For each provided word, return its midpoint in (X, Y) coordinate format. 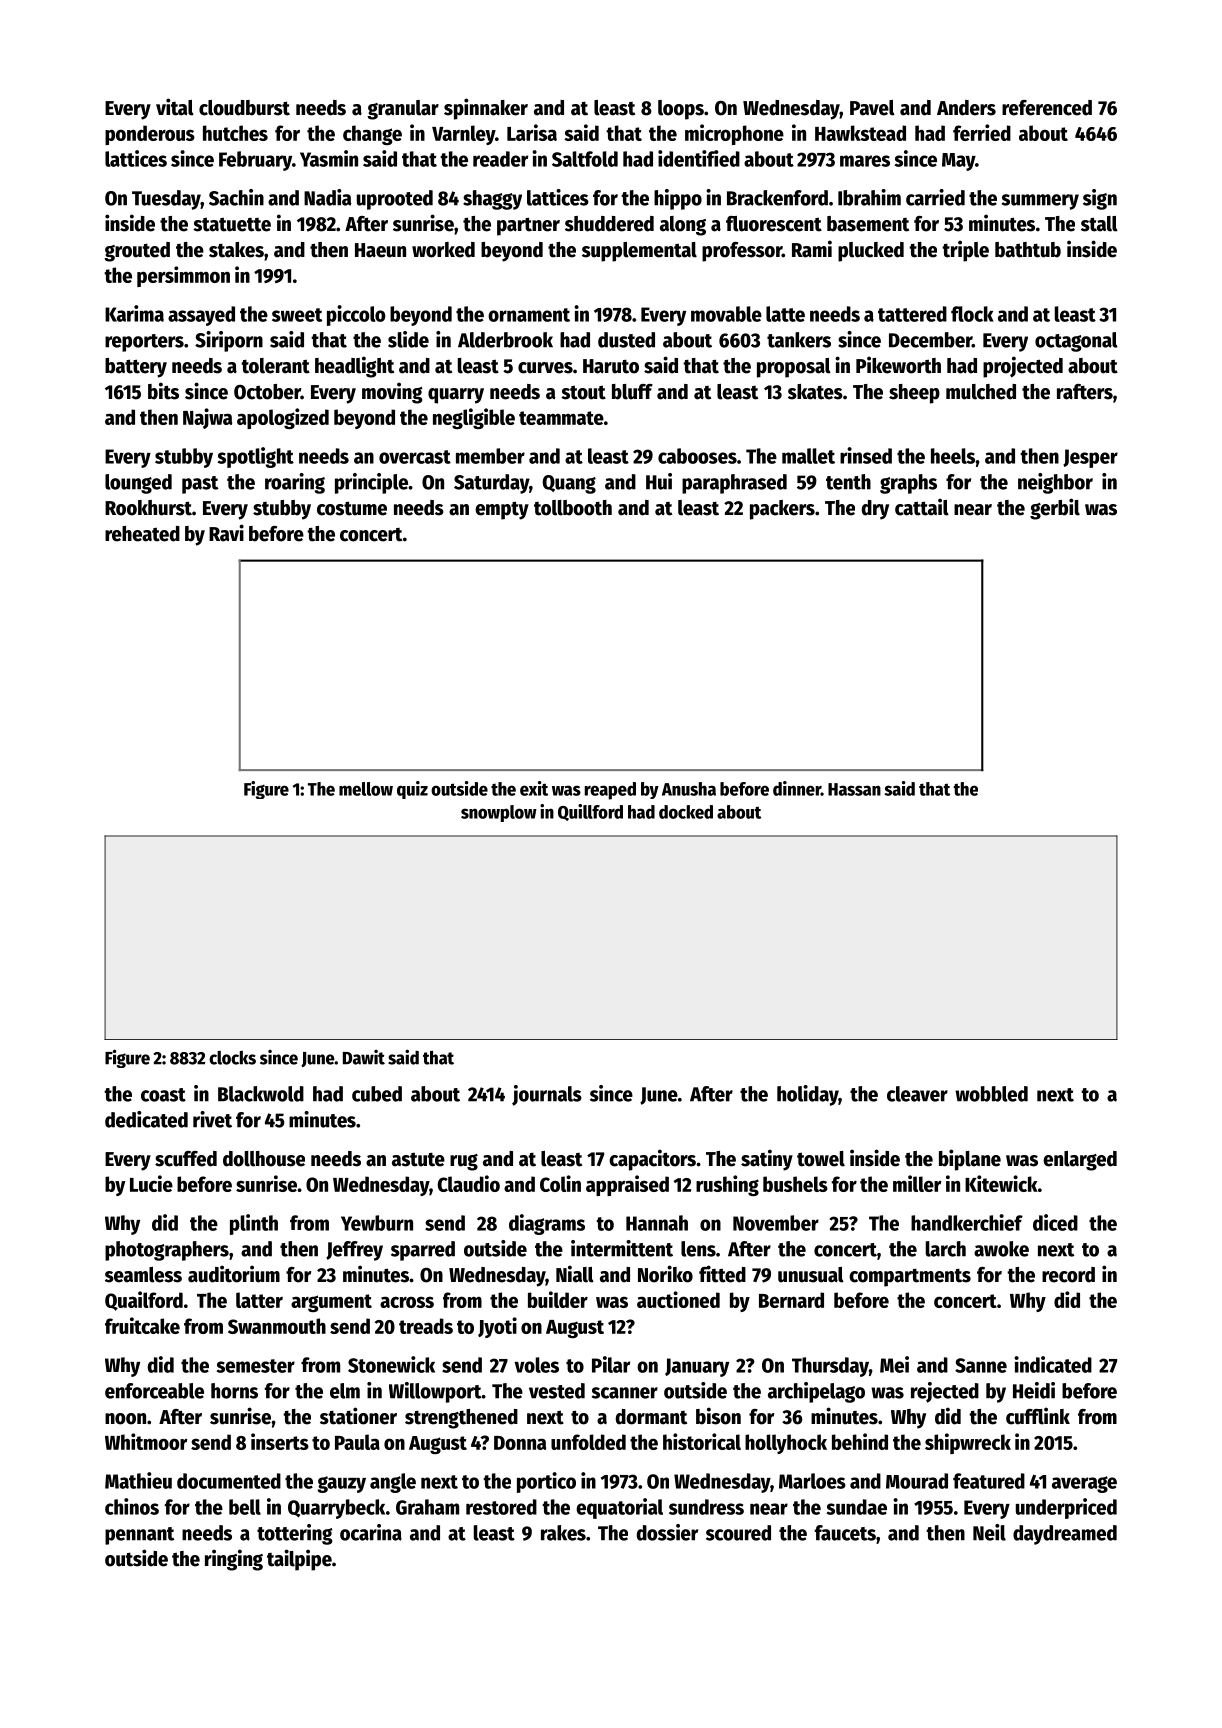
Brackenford (777, 198)
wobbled (991, 1094)
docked (686, 812)
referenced (1047, 108)
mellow (366, 789)
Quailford (144, 1301)
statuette (232, 224)
